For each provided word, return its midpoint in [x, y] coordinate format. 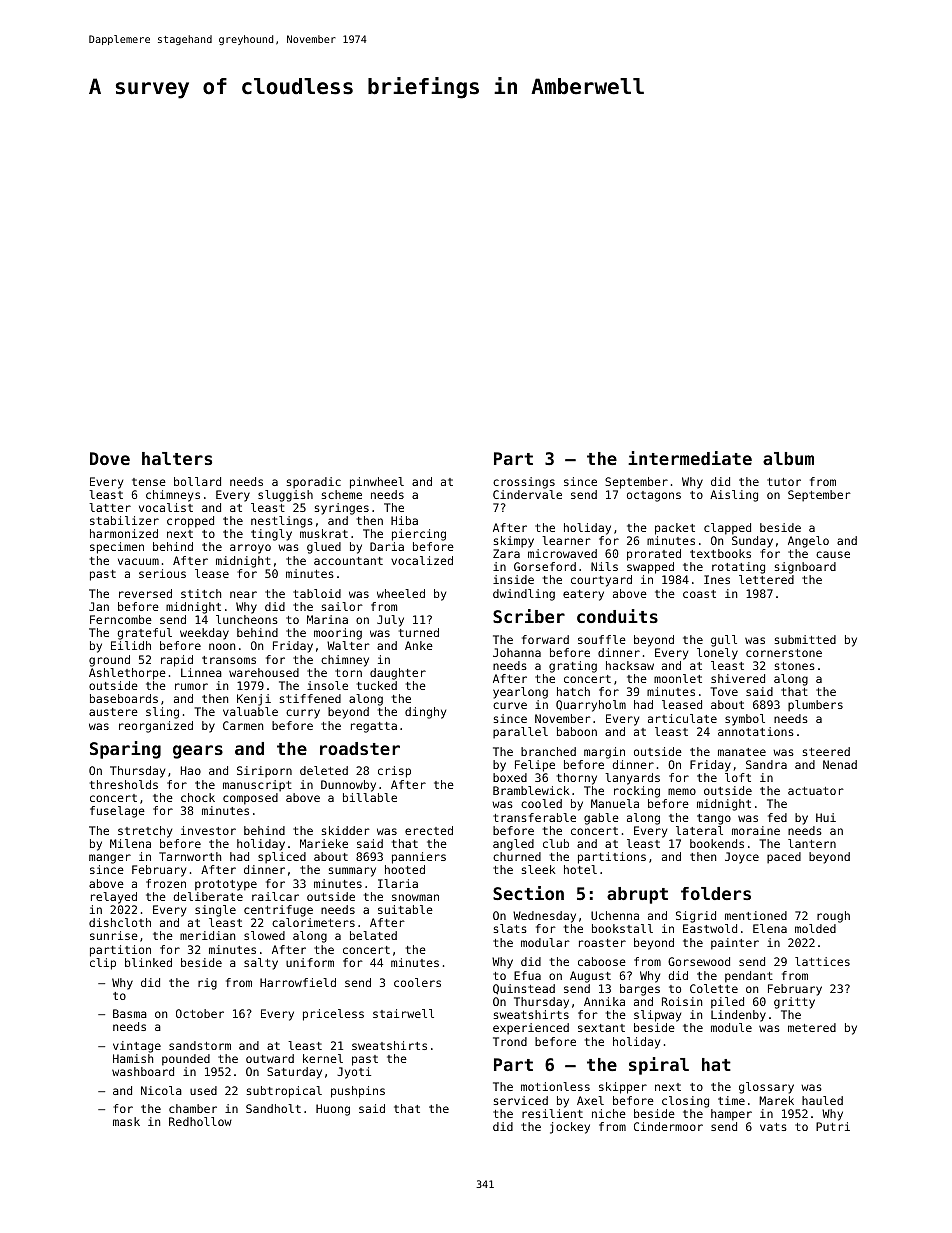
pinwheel [377, 483]
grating [573, 667]
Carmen [243, 725]
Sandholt [273, 1108]
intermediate [690, 458]
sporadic [314, 483]
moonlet [678, 678]
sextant [601, 1028]
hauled [822, 1100]
